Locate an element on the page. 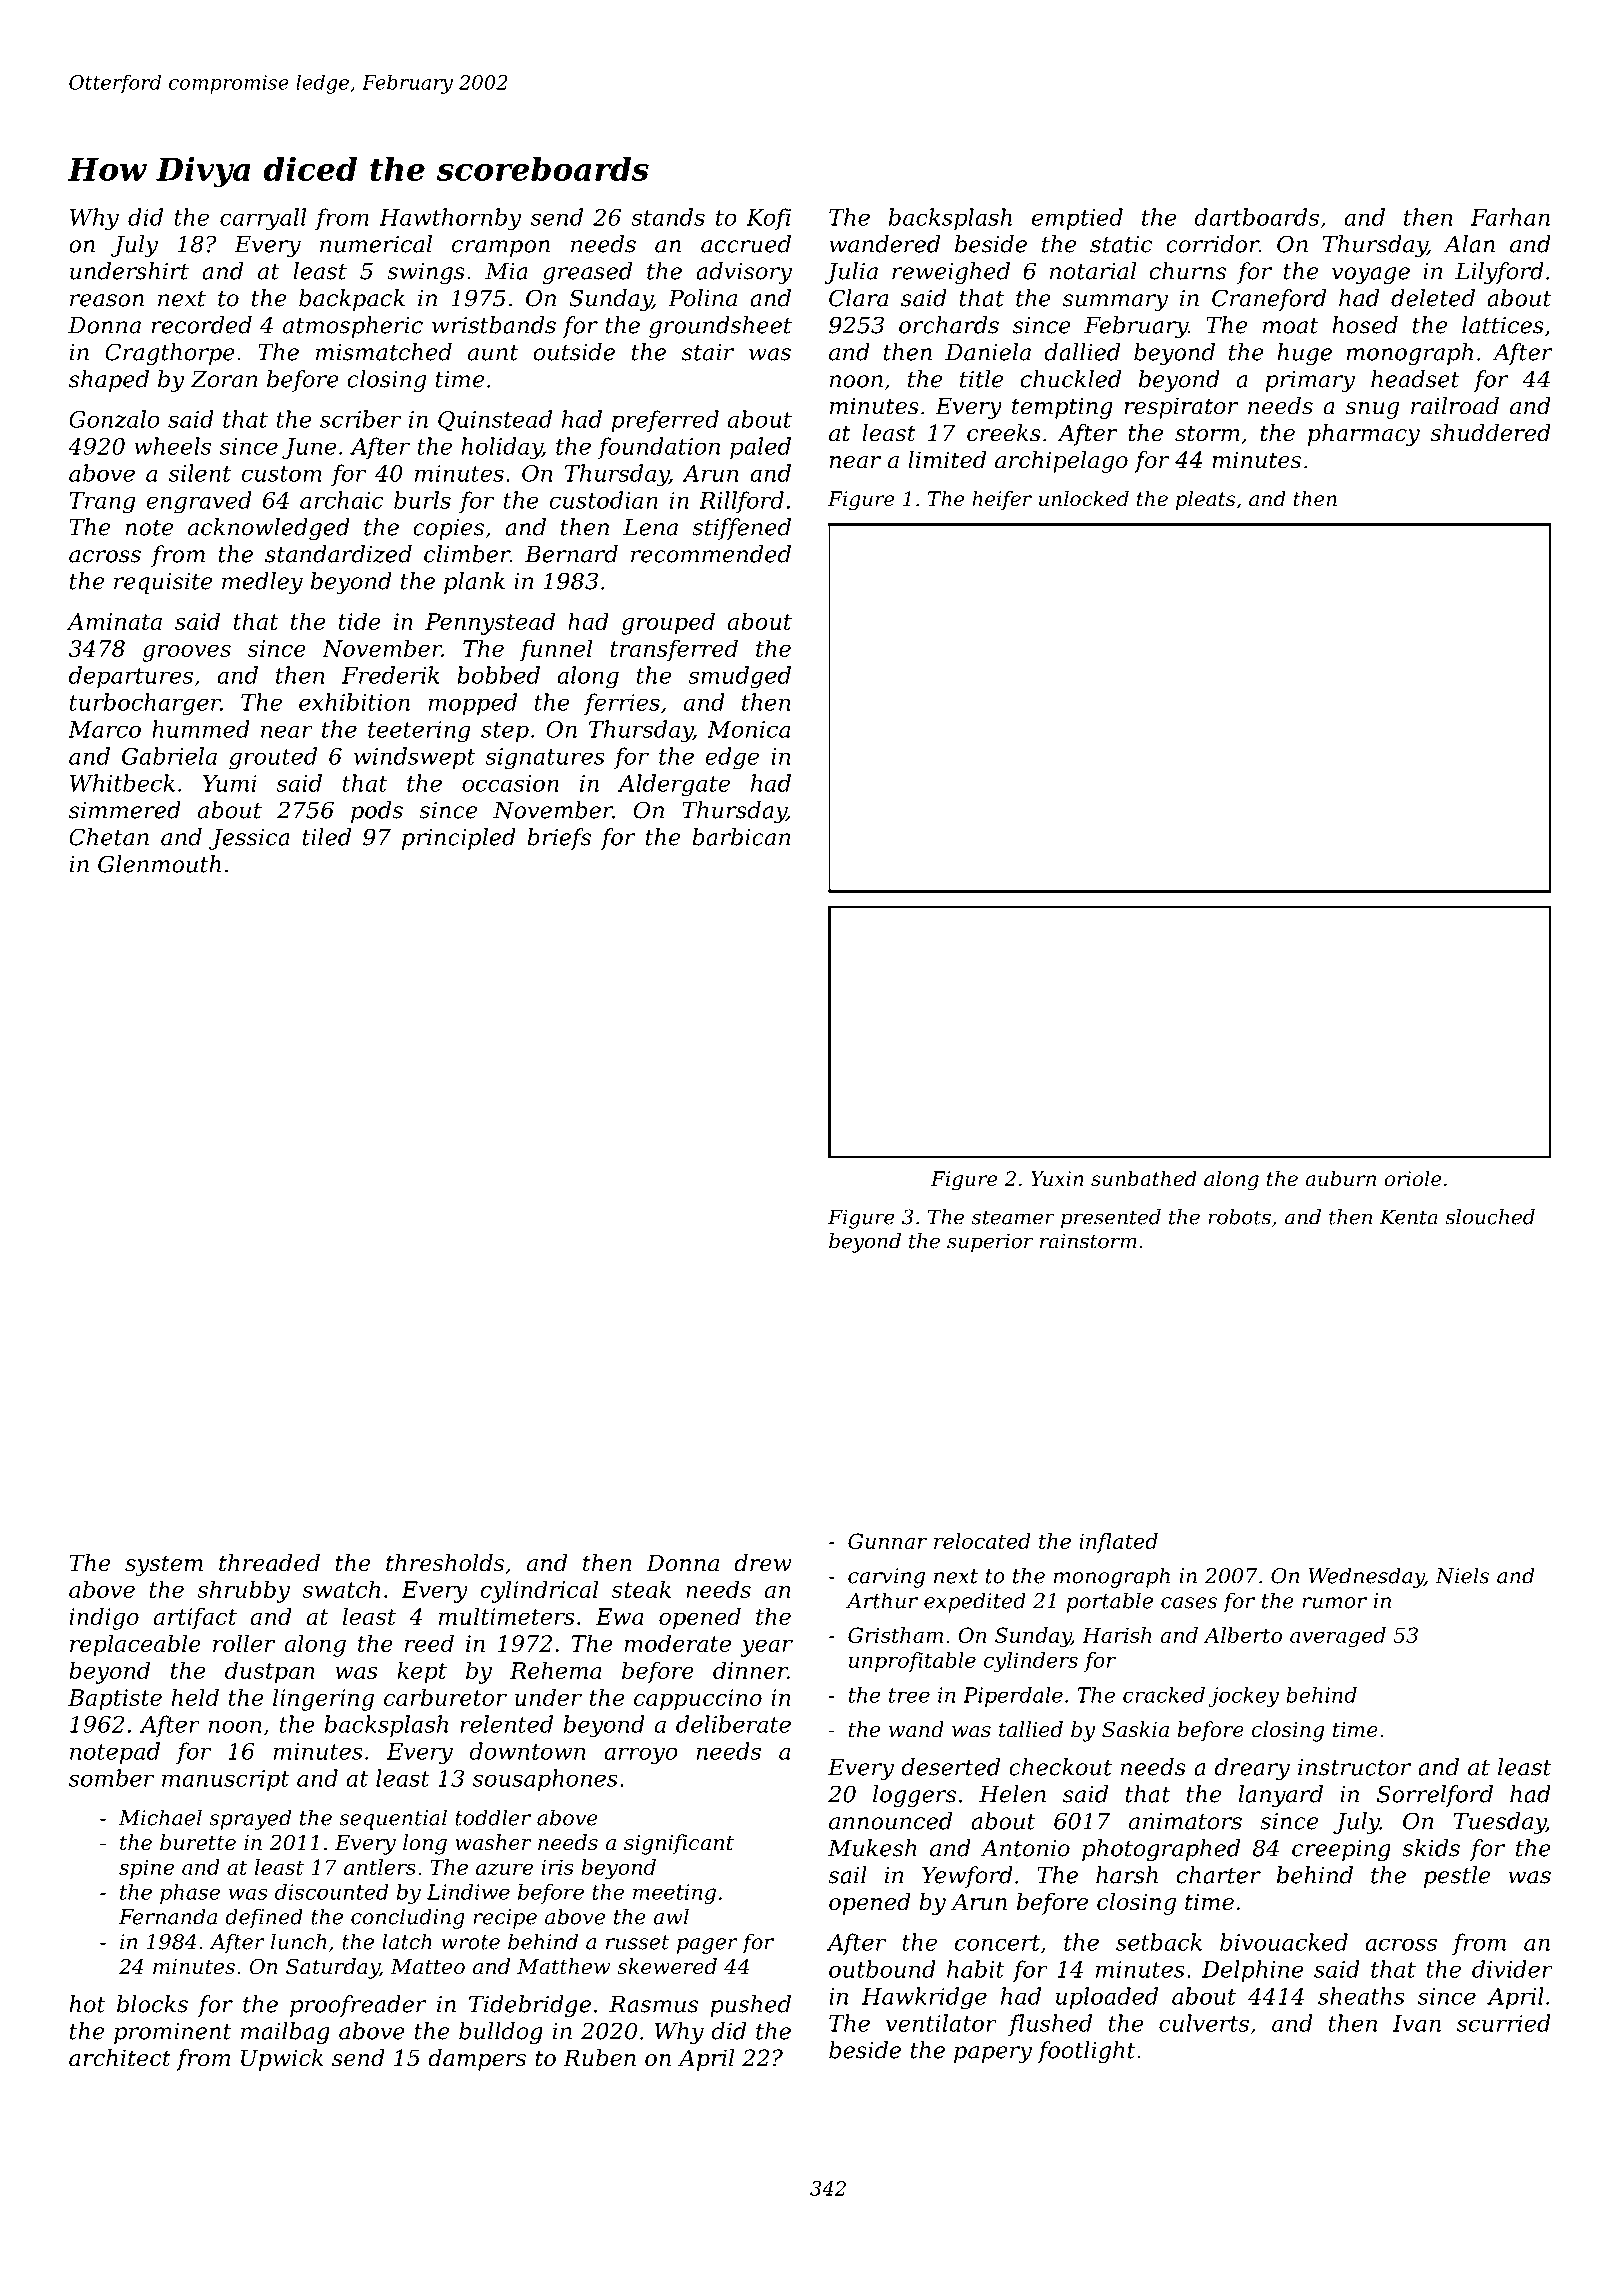 This document has height=2292, width=1620. spine is located at coordinates (146, 1869).
